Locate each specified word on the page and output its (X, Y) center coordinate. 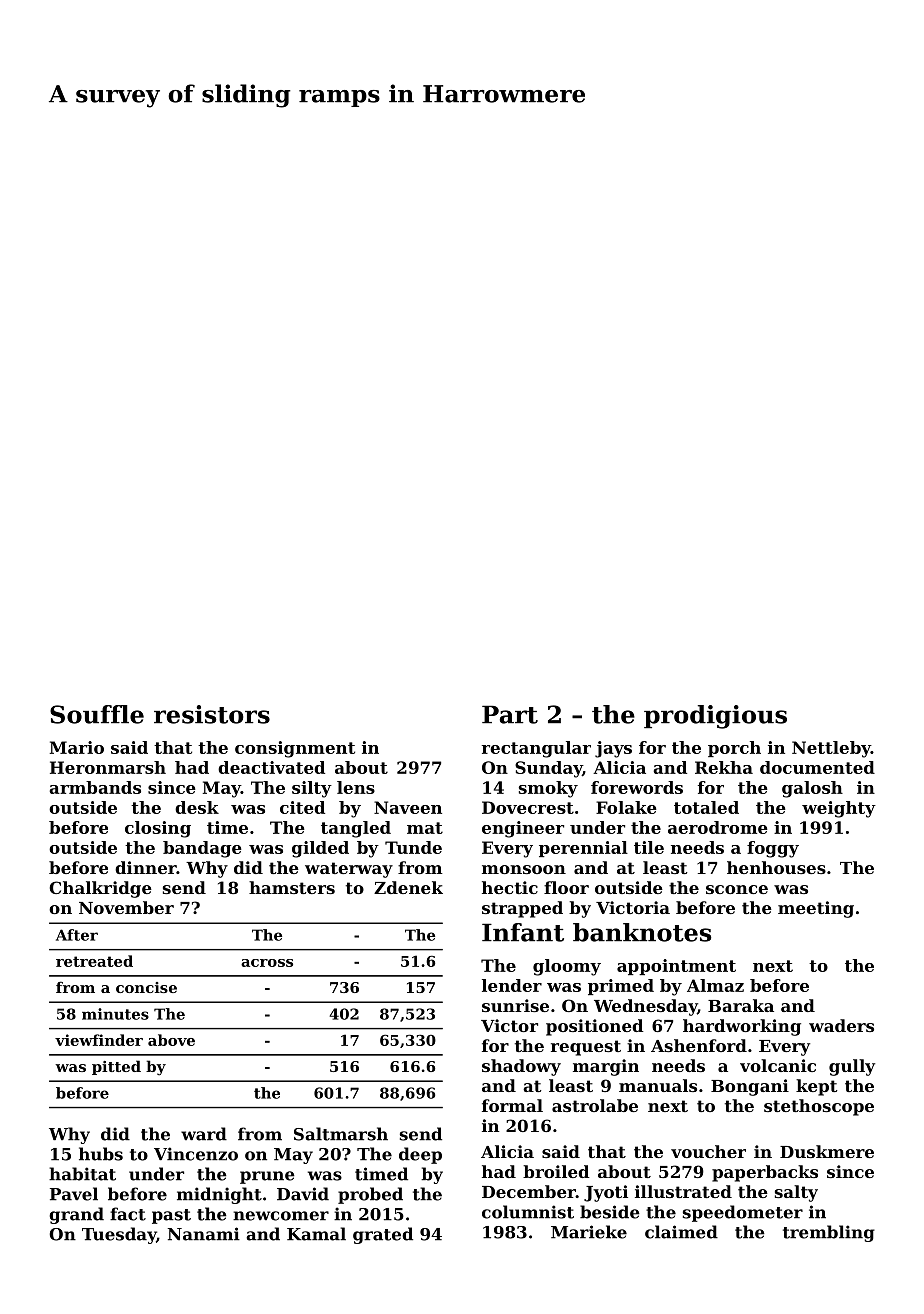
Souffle (97, 714)
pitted (116, 1067)
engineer (523, 829)
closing (158, 829)
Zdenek (408, 887)
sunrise (515, 1005)
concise (146, 987)
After (77, 935)
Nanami (204, 1234)
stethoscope (819, 1107)
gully (852, 1067)
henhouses (776, 867)
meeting (816, 909)
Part (510, 714)
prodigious (715, 717)
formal (512, 1105)
